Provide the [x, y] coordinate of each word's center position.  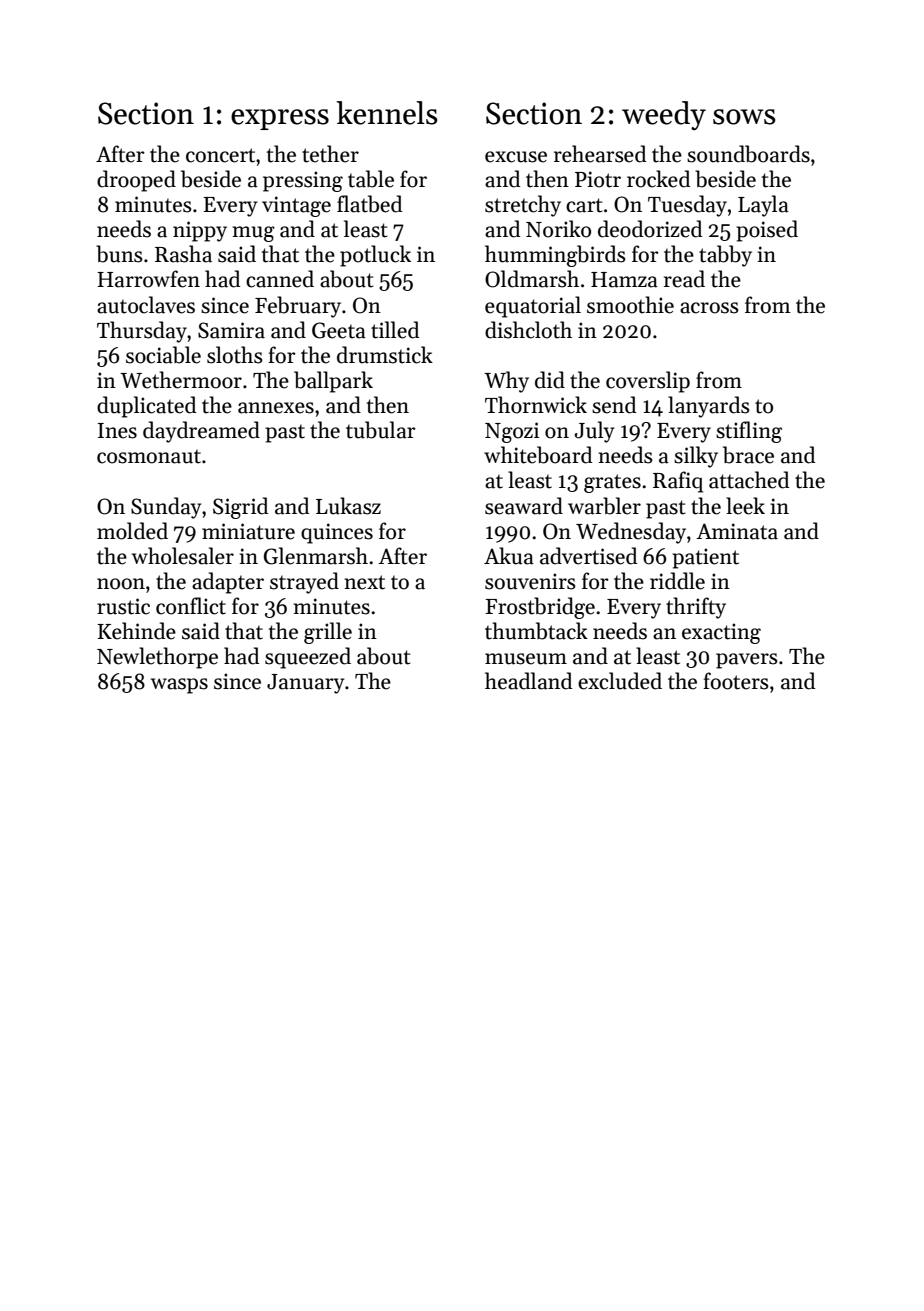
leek [745, 506]
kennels [387, 113]
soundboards [748, 154]
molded [132, 531]
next [364, 582]
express [280, 119]
